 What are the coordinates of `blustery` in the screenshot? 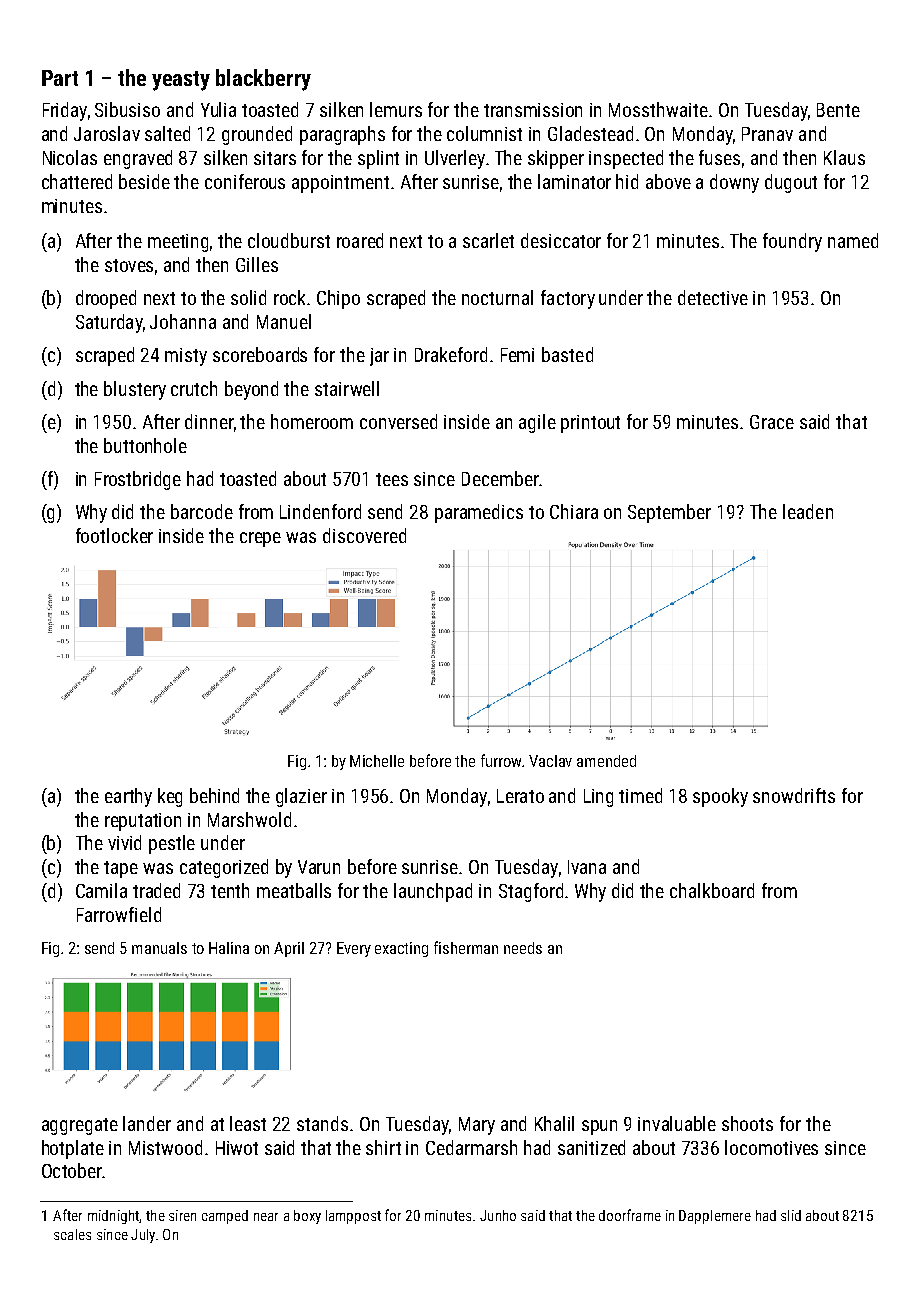 It's located at (135, 390).
